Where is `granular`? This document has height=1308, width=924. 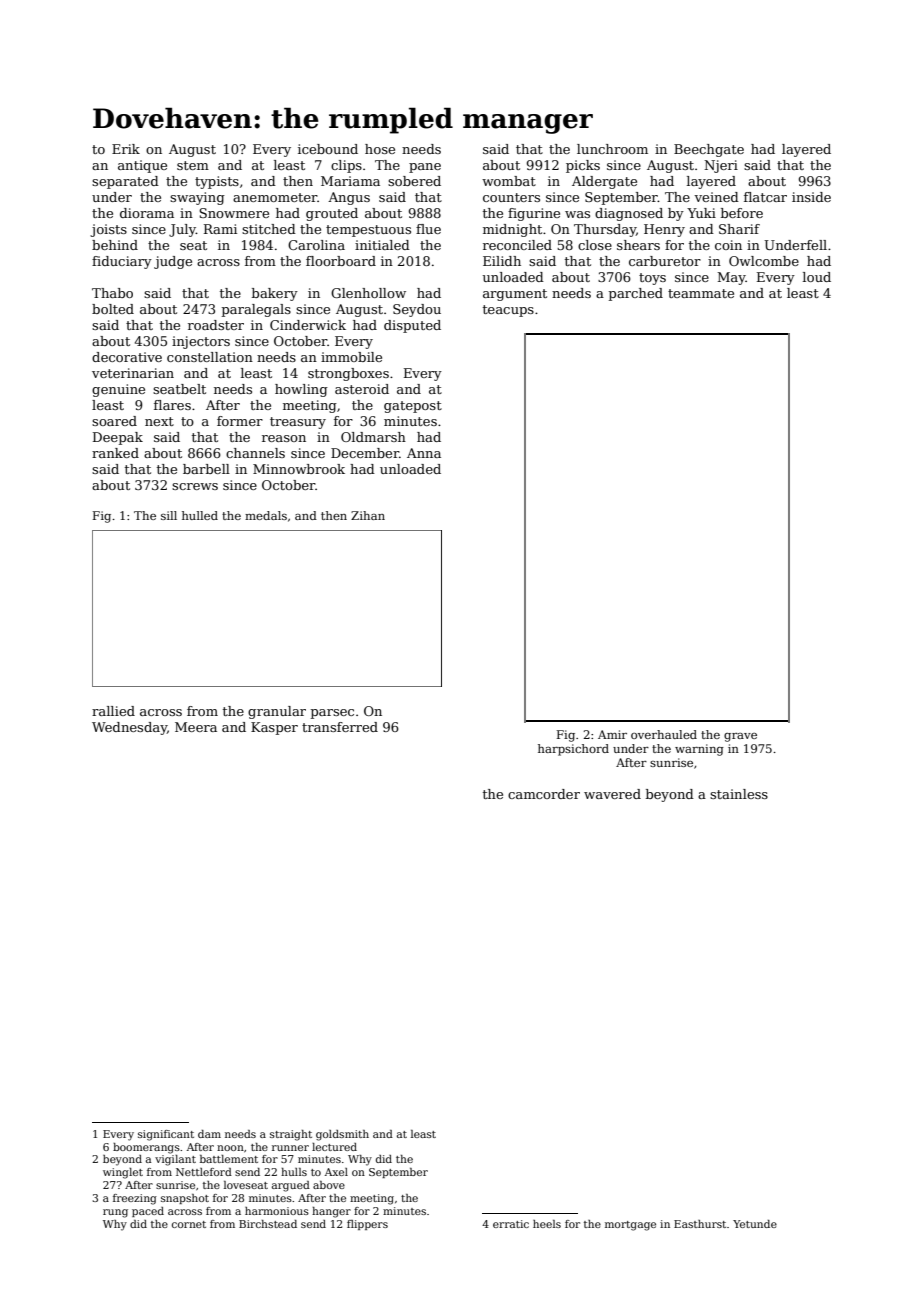 granular is located at coordinates (277, 712).
